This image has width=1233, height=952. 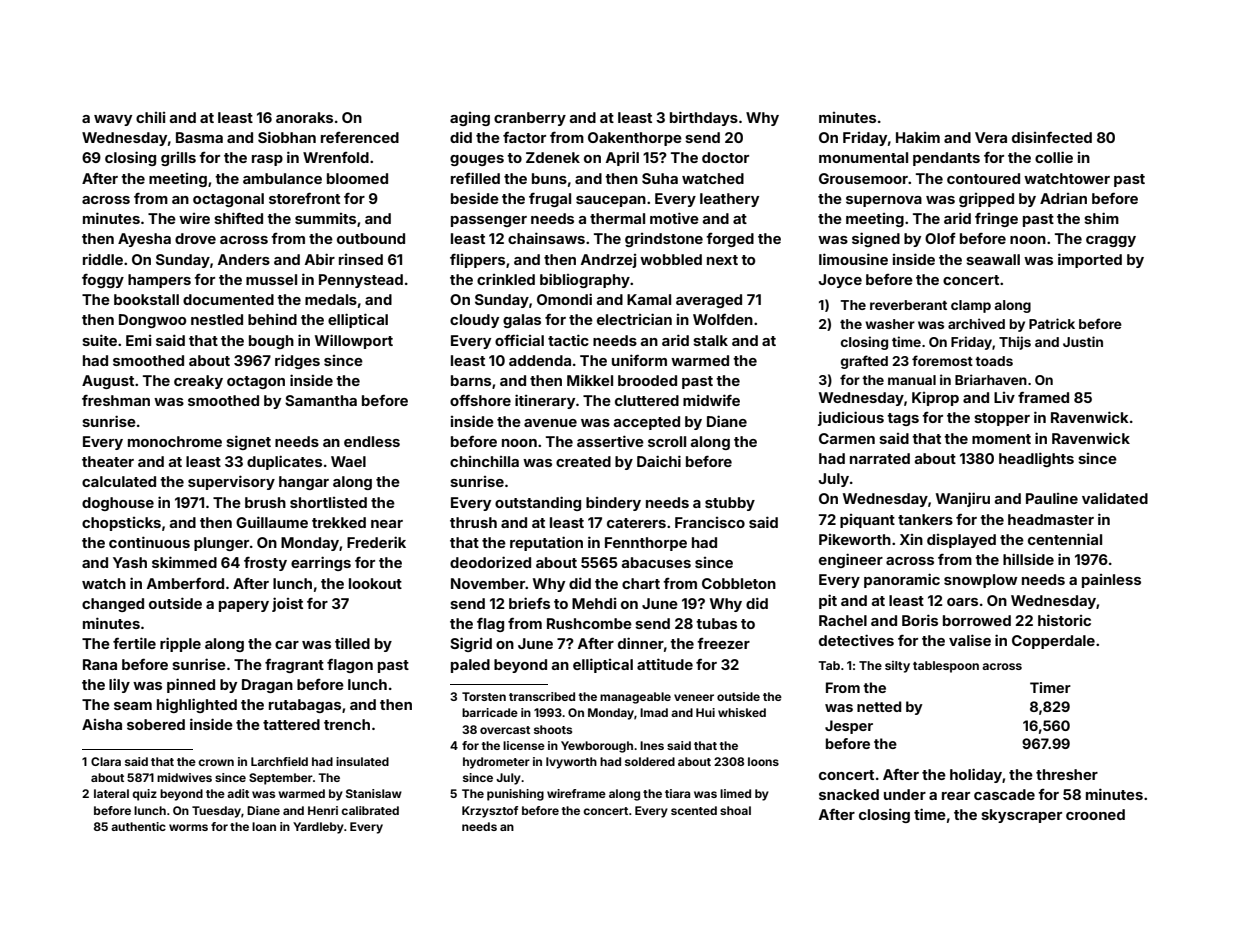 What do you see at coordinates (884, 201) in the image?
I see `supernova` at bounding box center [884, 201].
